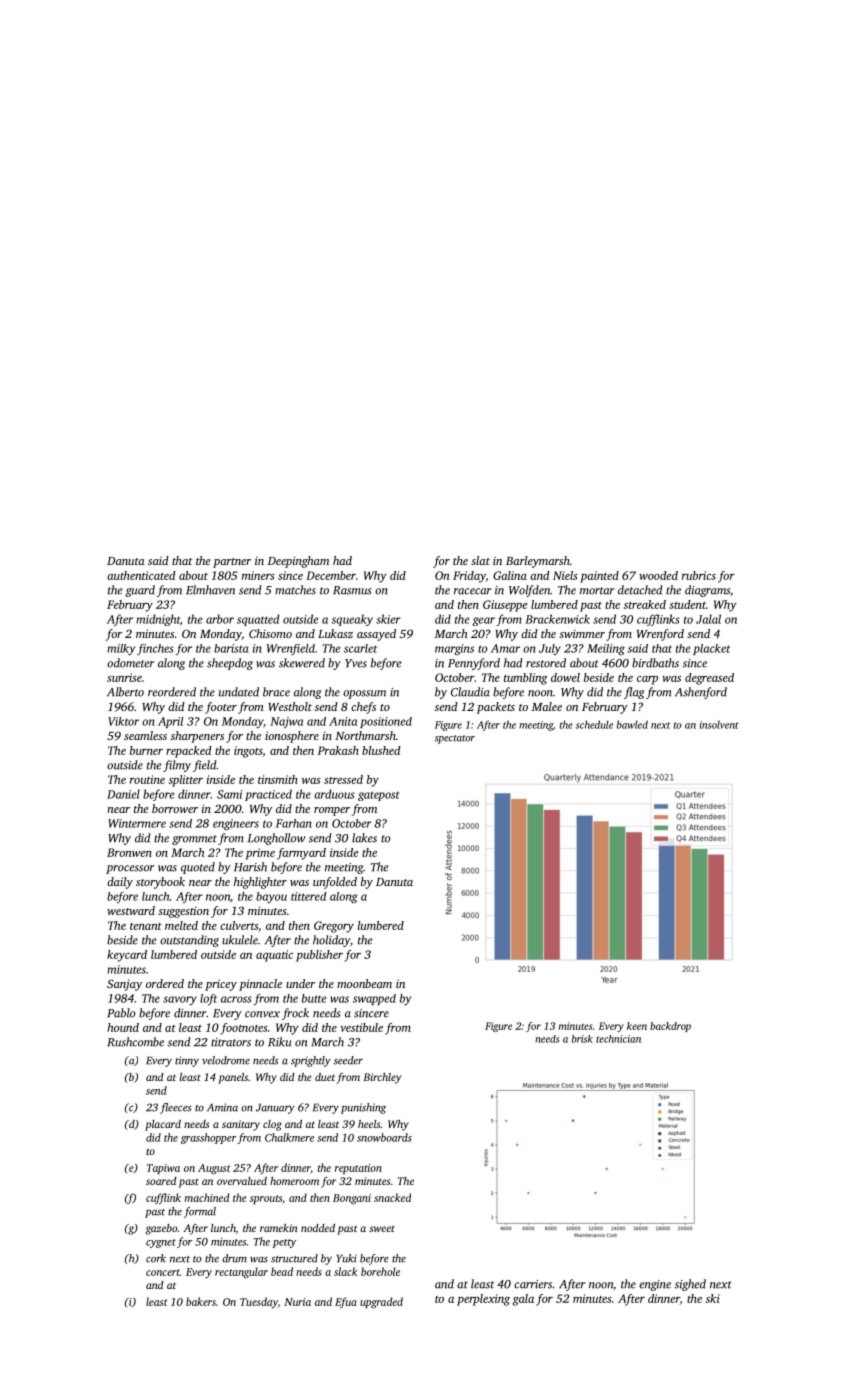 This screenshot has height=1400, width=849. What do you see at coordinates (523, 1300) in the screenshot?
I see `gala` at bounding box center [523, 1300].
